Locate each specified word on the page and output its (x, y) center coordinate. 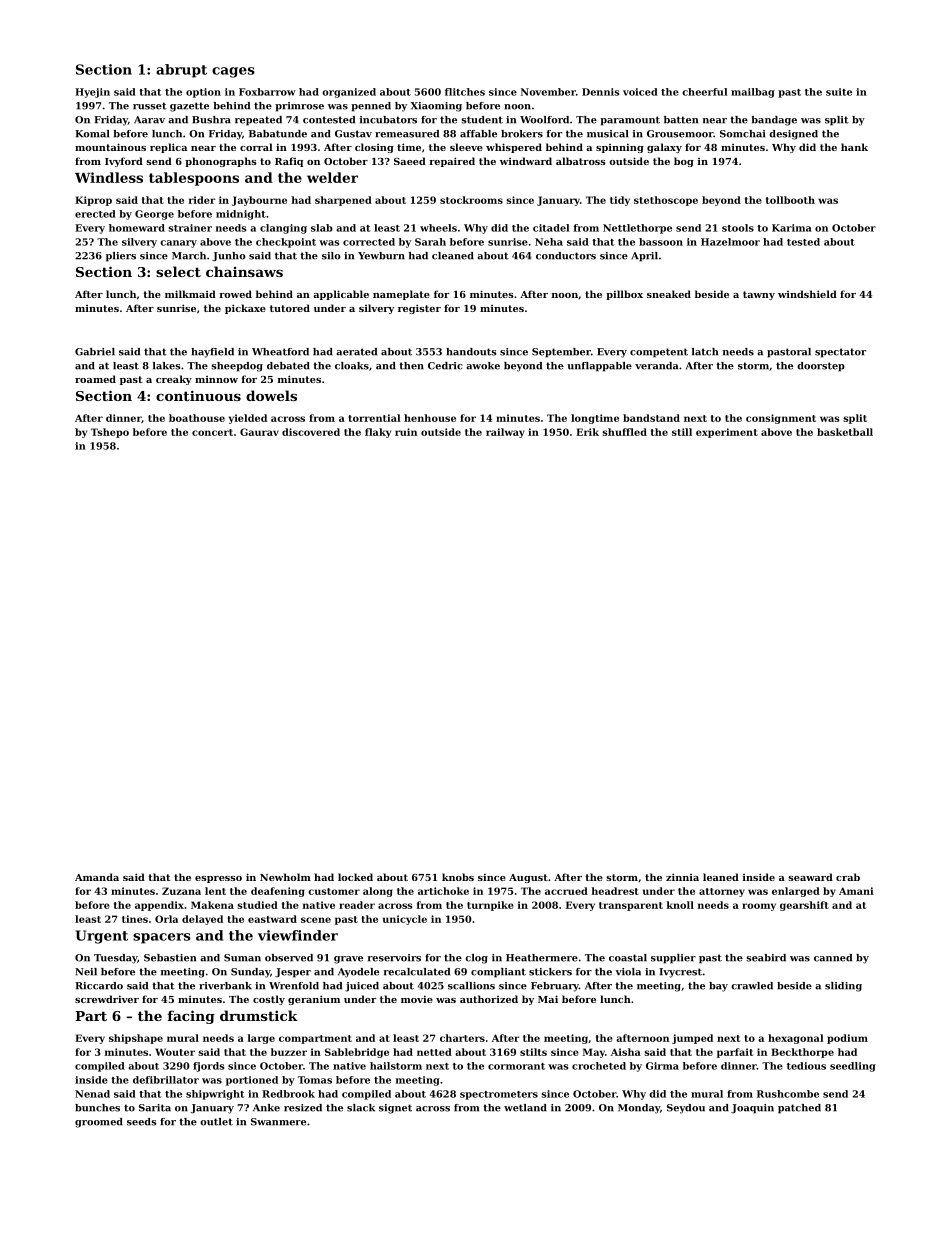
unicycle (405, 920)
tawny (759, 295)
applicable (341, 295)
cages (233, 72)
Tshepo (110, 433)
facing (191, 1017)
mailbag (753, 93)
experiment (727, 433)
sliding (843, 987)
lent (215, 891)
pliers (121, 257)
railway (505, 433)
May (594, 1053)
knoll (680, 905)
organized (349, 93)
